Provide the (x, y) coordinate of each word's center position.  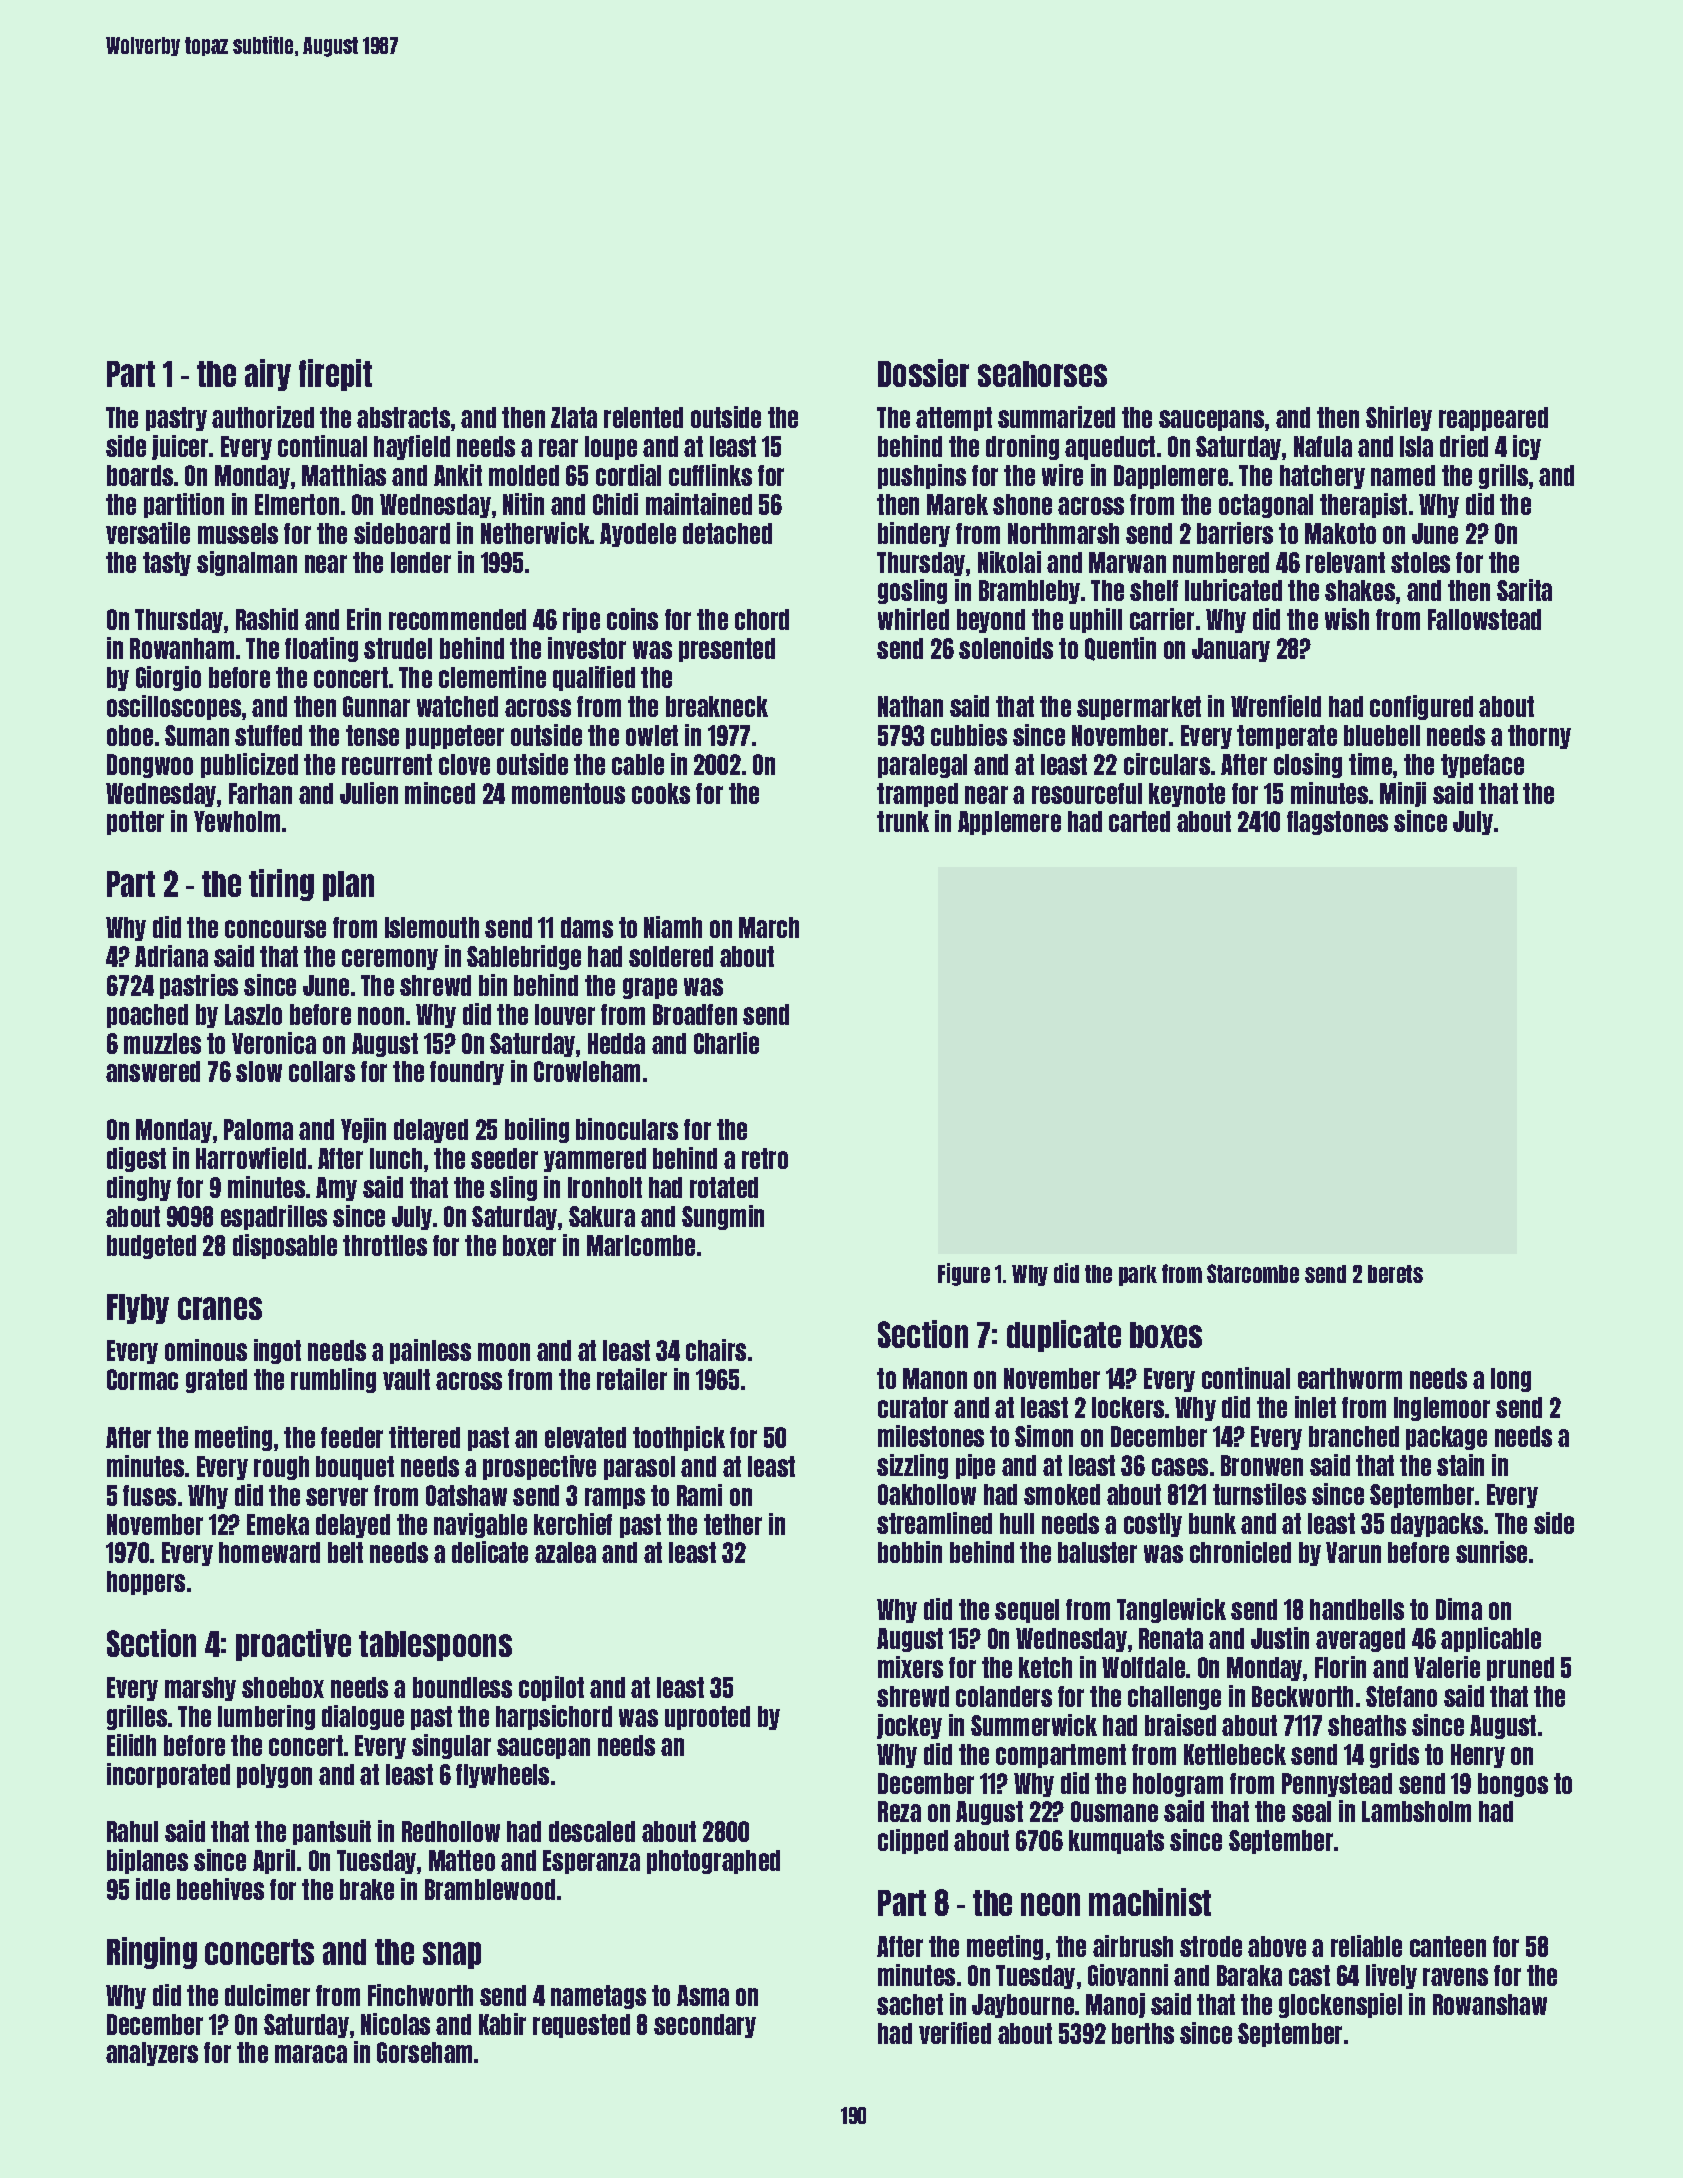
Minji (1403, 794)
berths (1143, 2033)
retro (765, 1158)
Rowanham (182, 648)
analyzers (152, 2054)
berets (1395, 1274)
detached (727, 533)
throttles (385, 1245)
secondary (705, 2026)
